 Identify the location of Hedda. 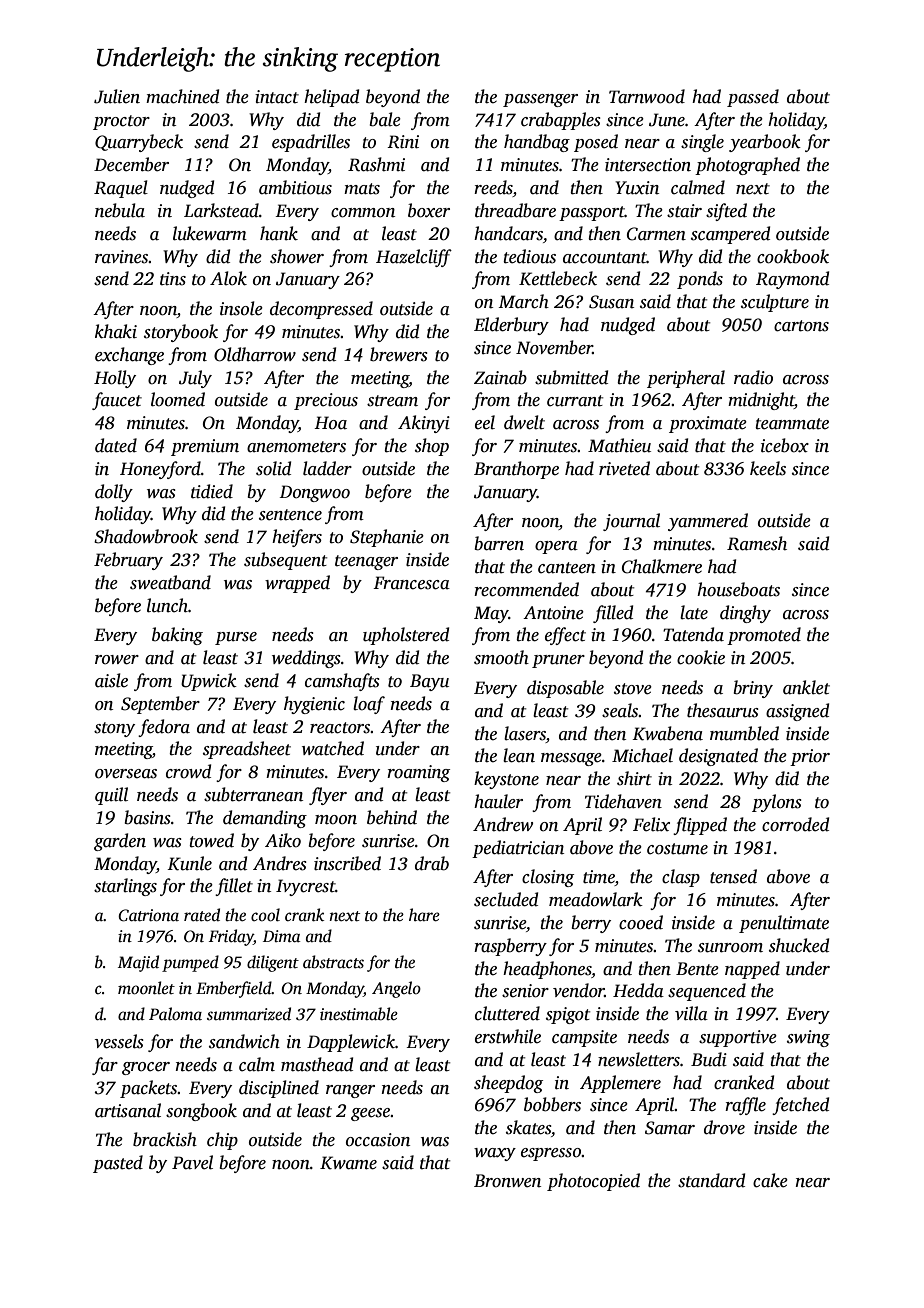
(638, 990).
